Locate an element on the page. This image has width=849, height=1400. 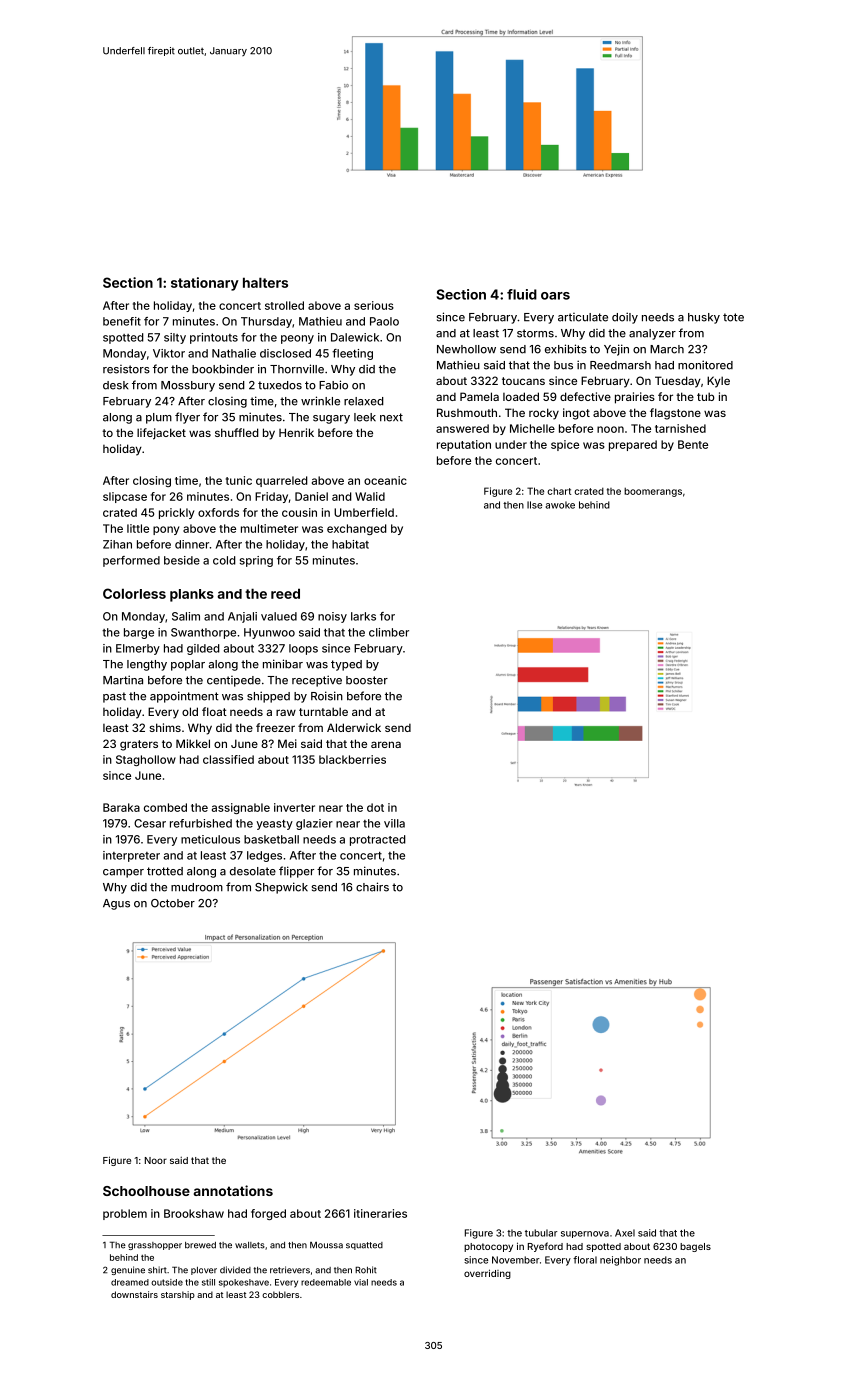
cobblers is located at coordinates (280, 1294).
